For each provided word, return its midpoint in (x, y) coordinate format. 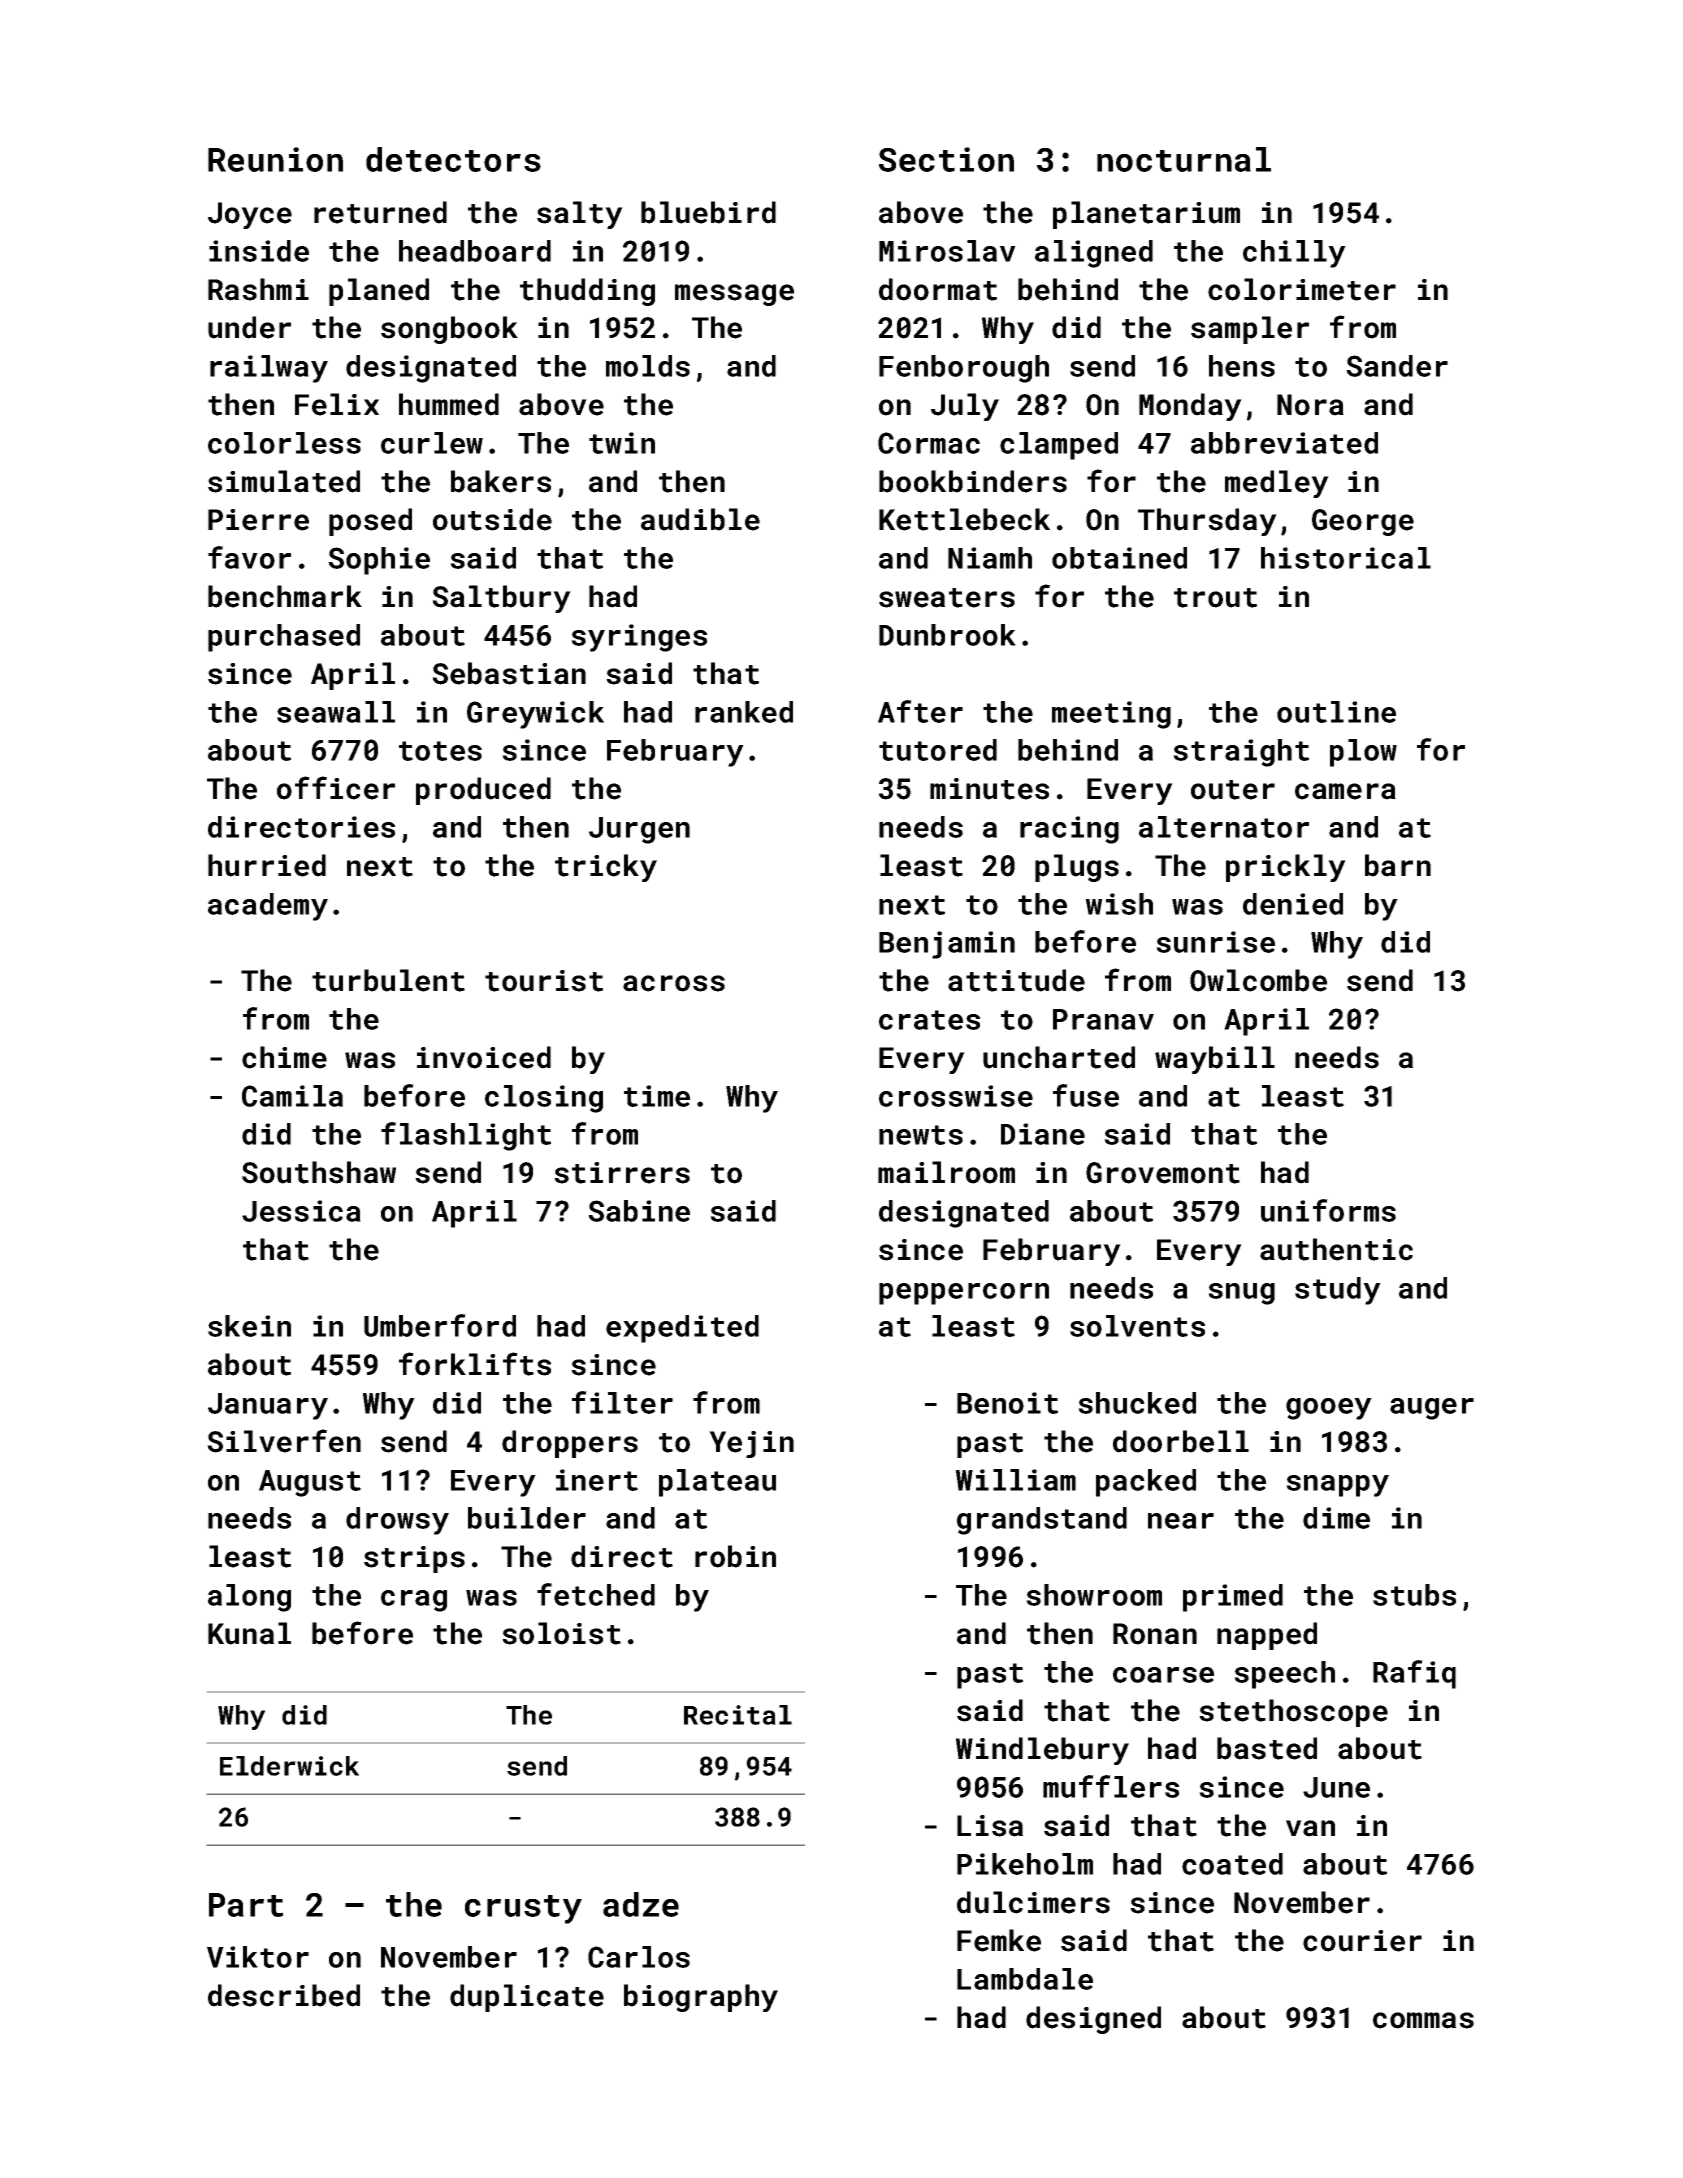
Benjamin (947, 945)
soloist (561, 1633)
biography (701, 1998)
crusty (523, 1909)
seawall (336, 712)
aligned (1094, 254)
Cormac (929, 443)
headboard (475, 251)
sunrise (1215, 942)
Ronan (1155, 1634)
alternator (1224, 827)
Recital (738, 1715)
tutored (938, 750)
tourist (544, 981)
